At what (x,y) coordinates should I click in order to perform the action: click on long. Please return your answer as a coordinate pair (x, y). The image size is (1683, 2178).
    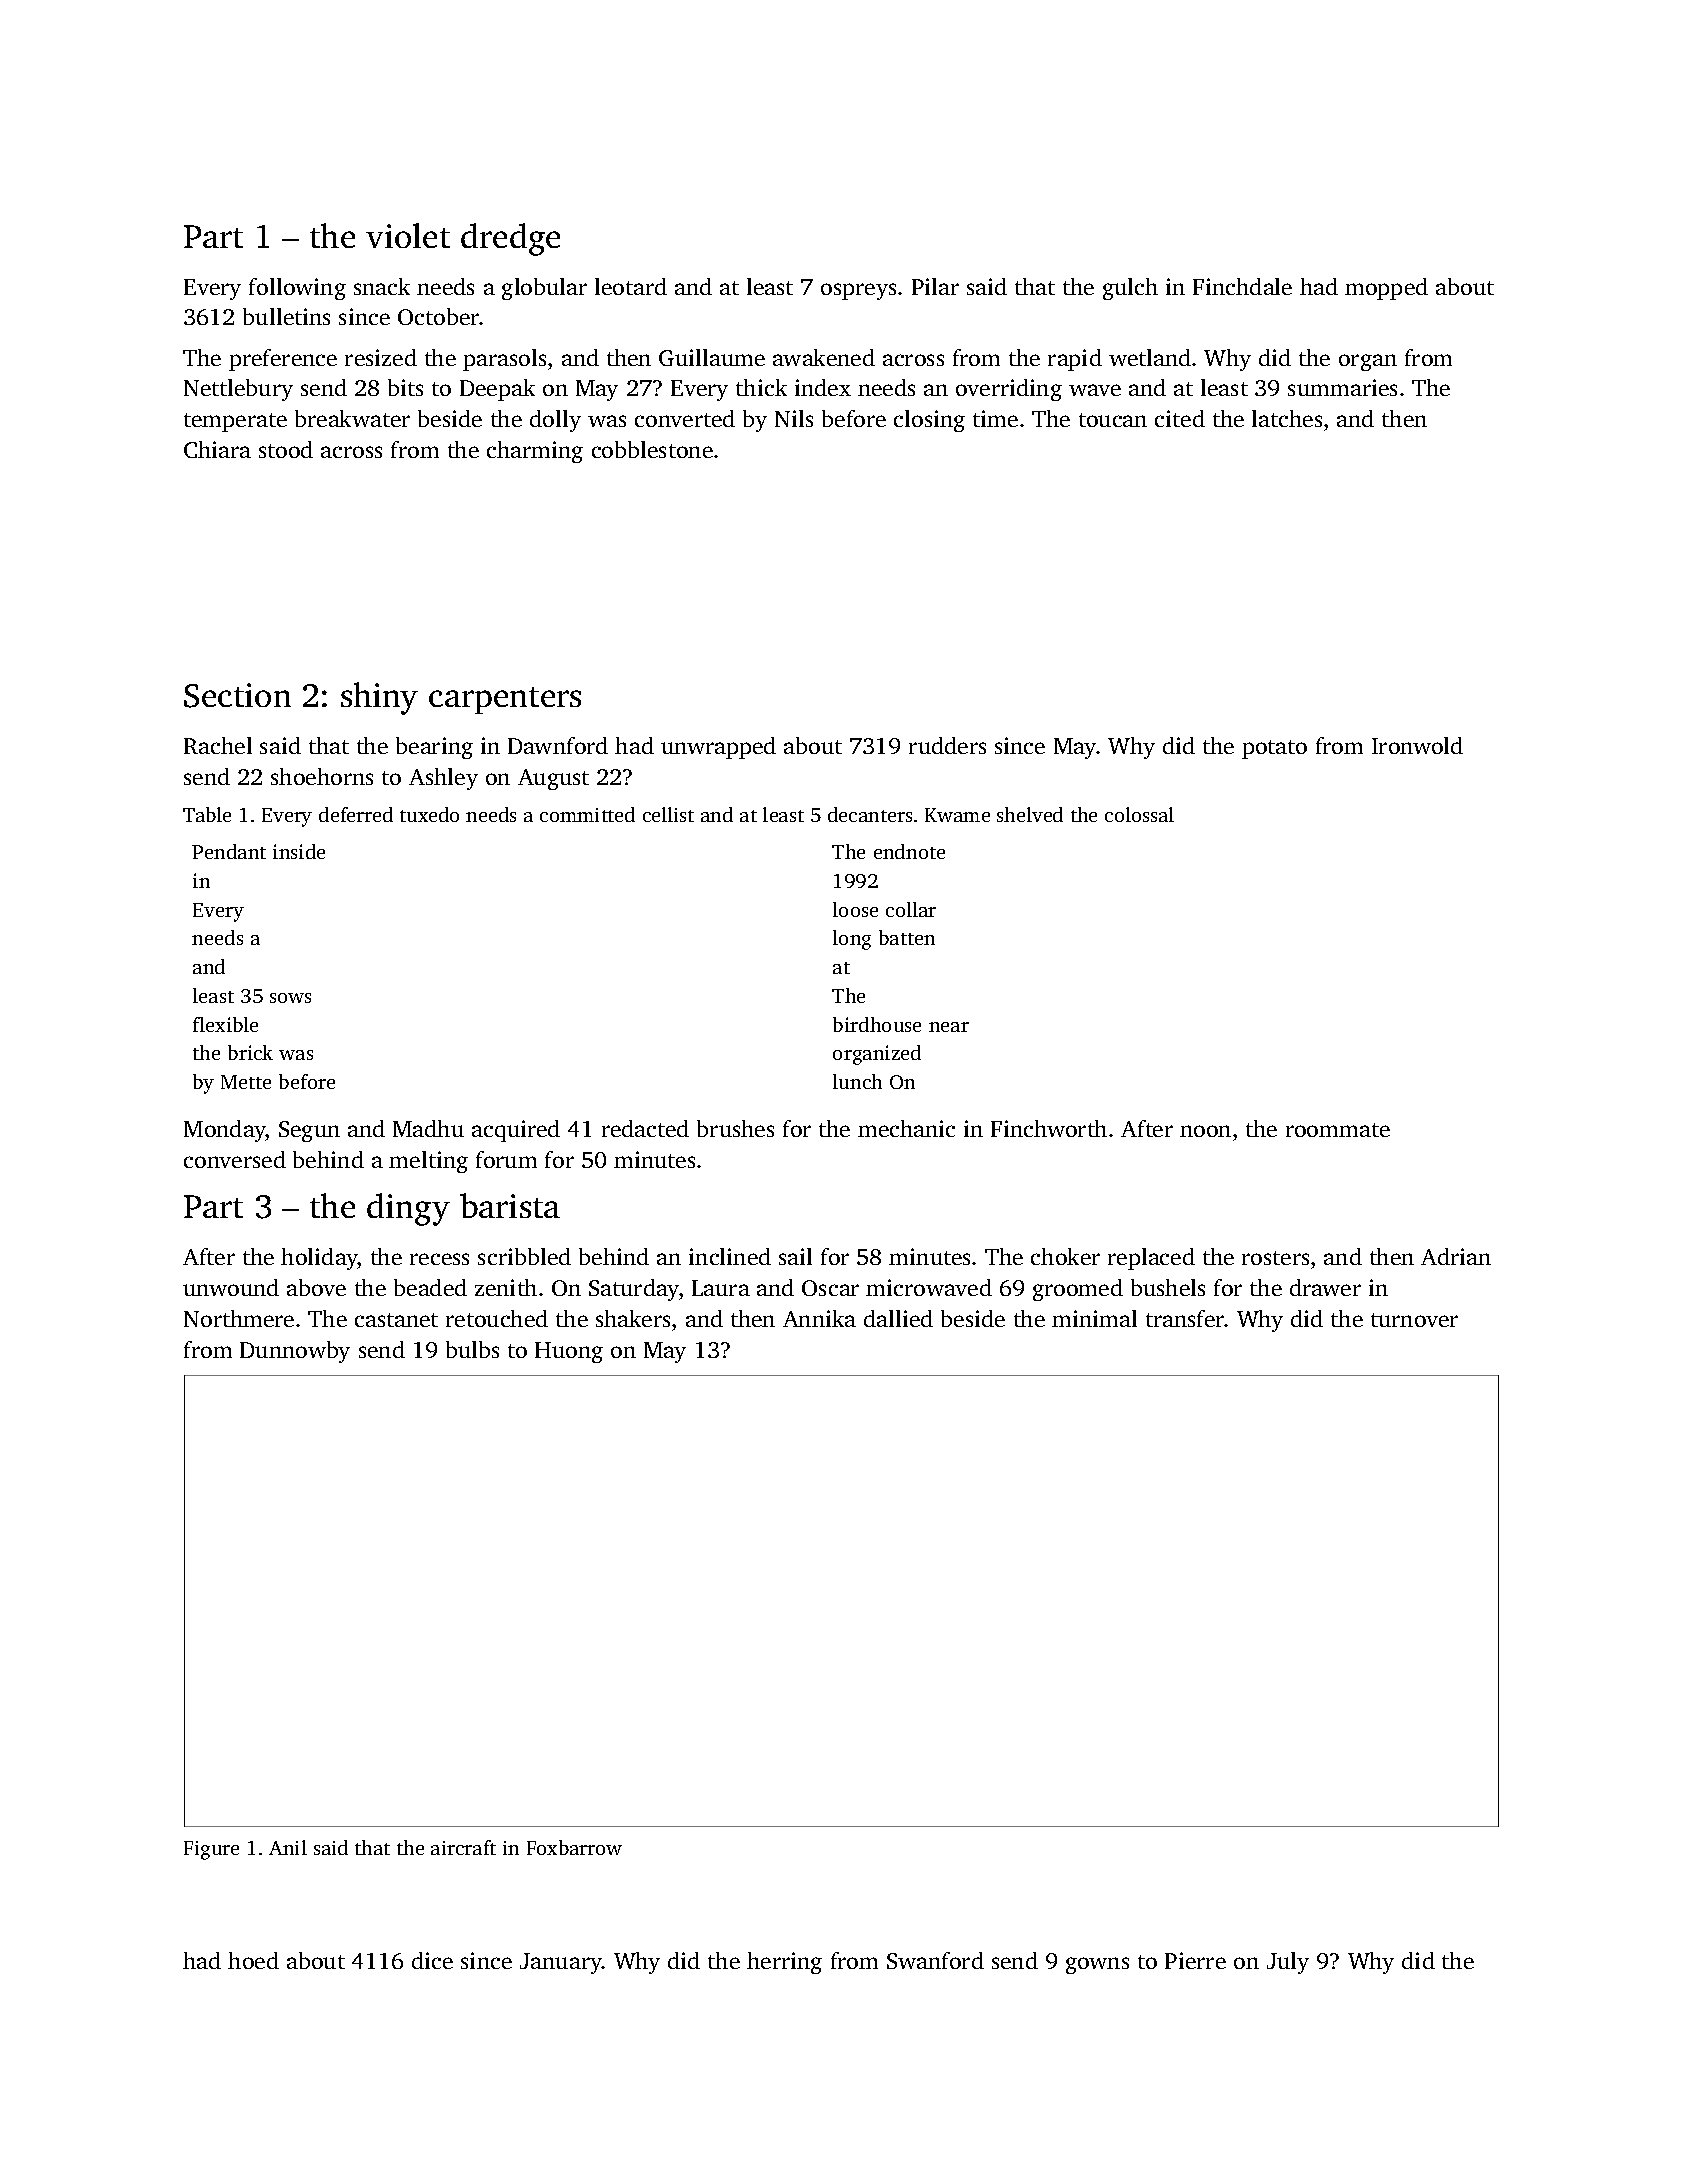
    Looking at the image, I should click on (852, 940).
